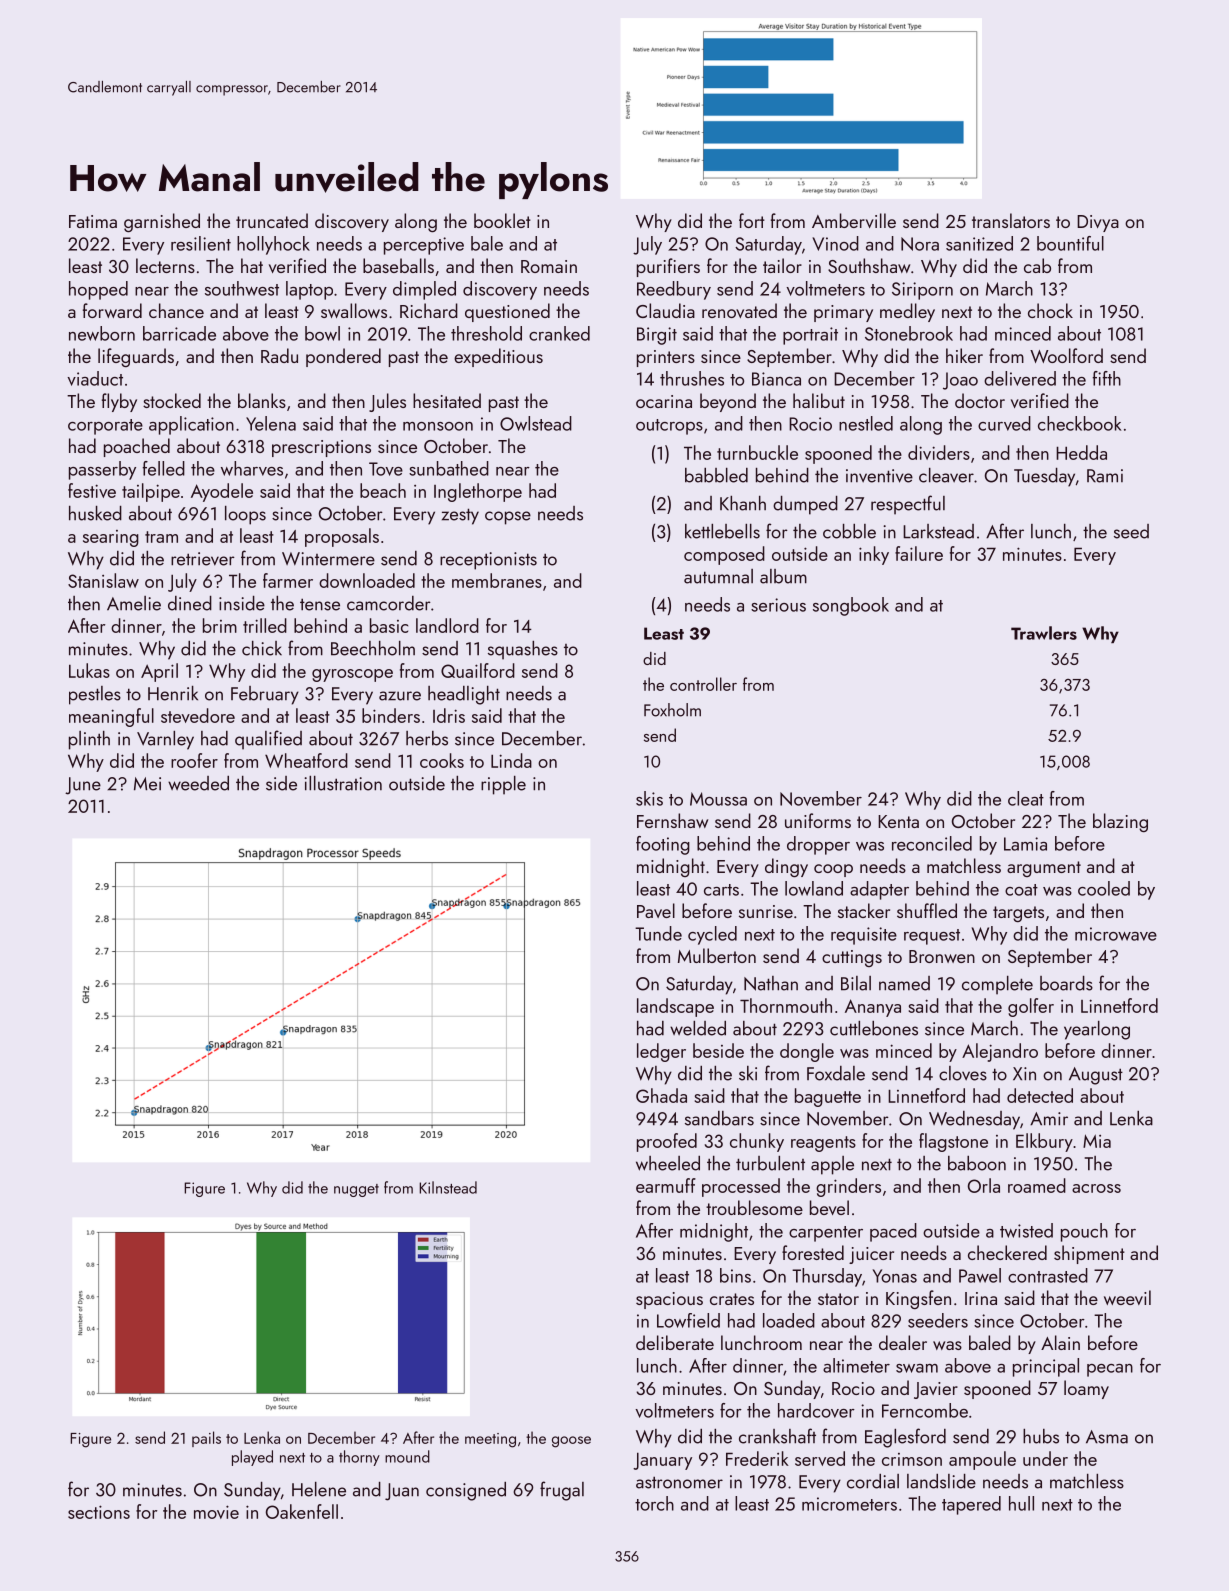  What do you see at coordinates (216, 1512) in the screenshot?
I see `movie` at bounding box center [216, 1512].
